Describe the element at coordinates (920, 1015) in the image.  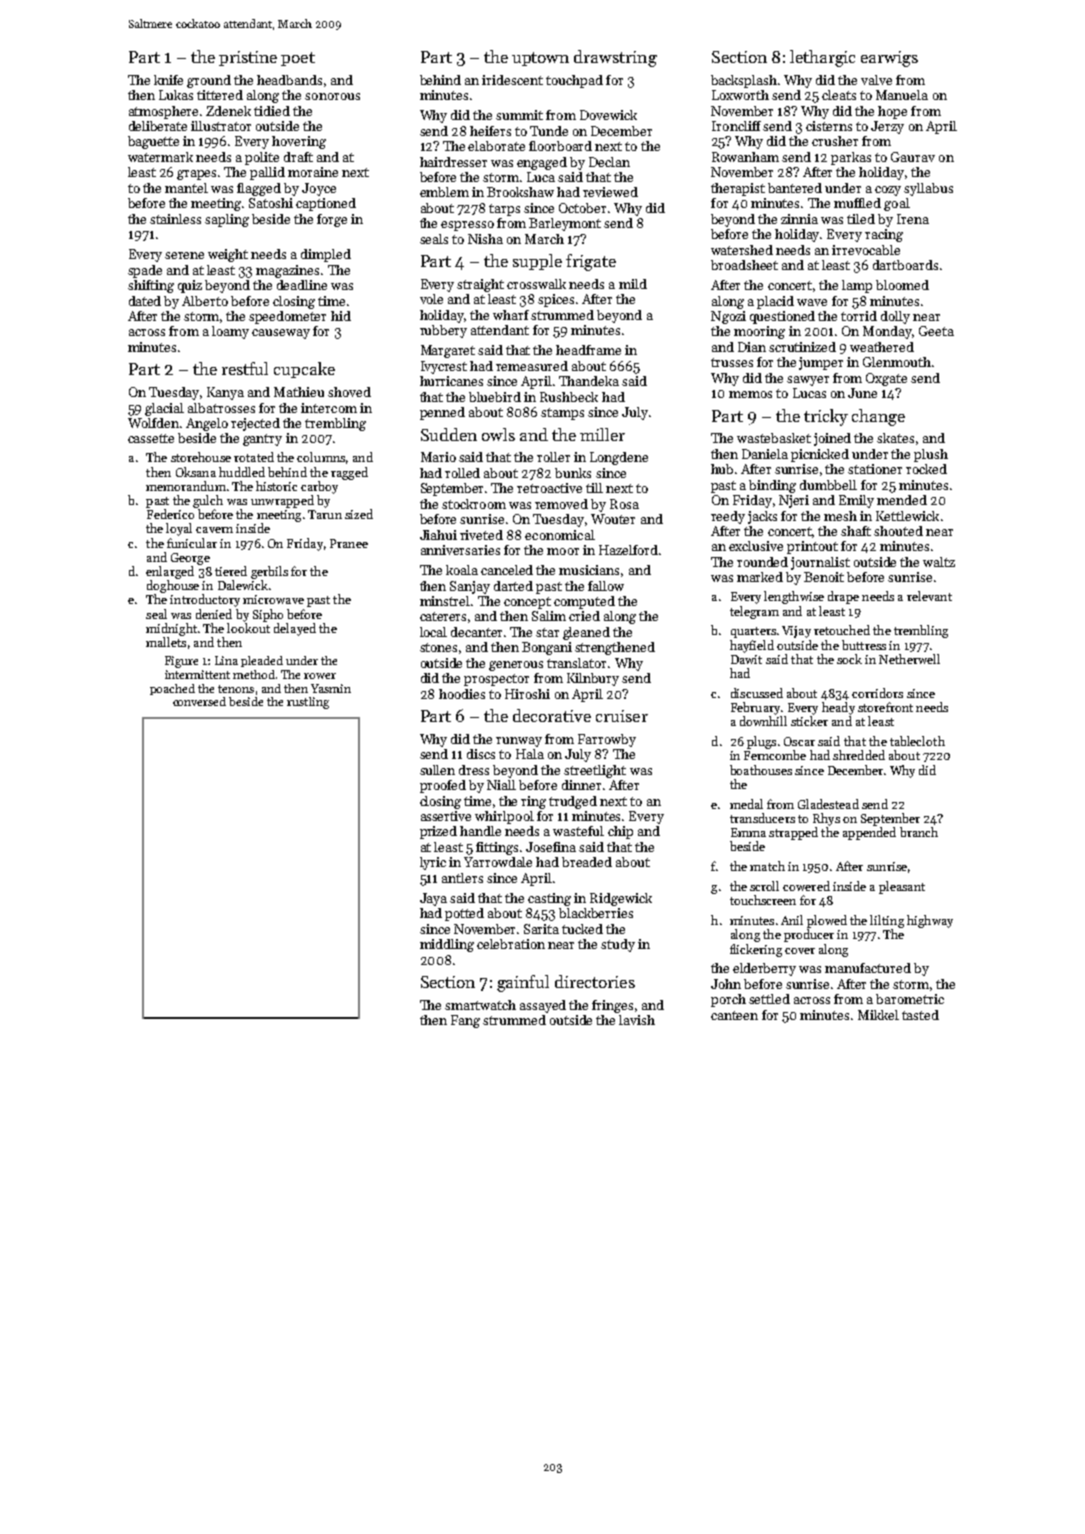
I see `tasted` at that location.
